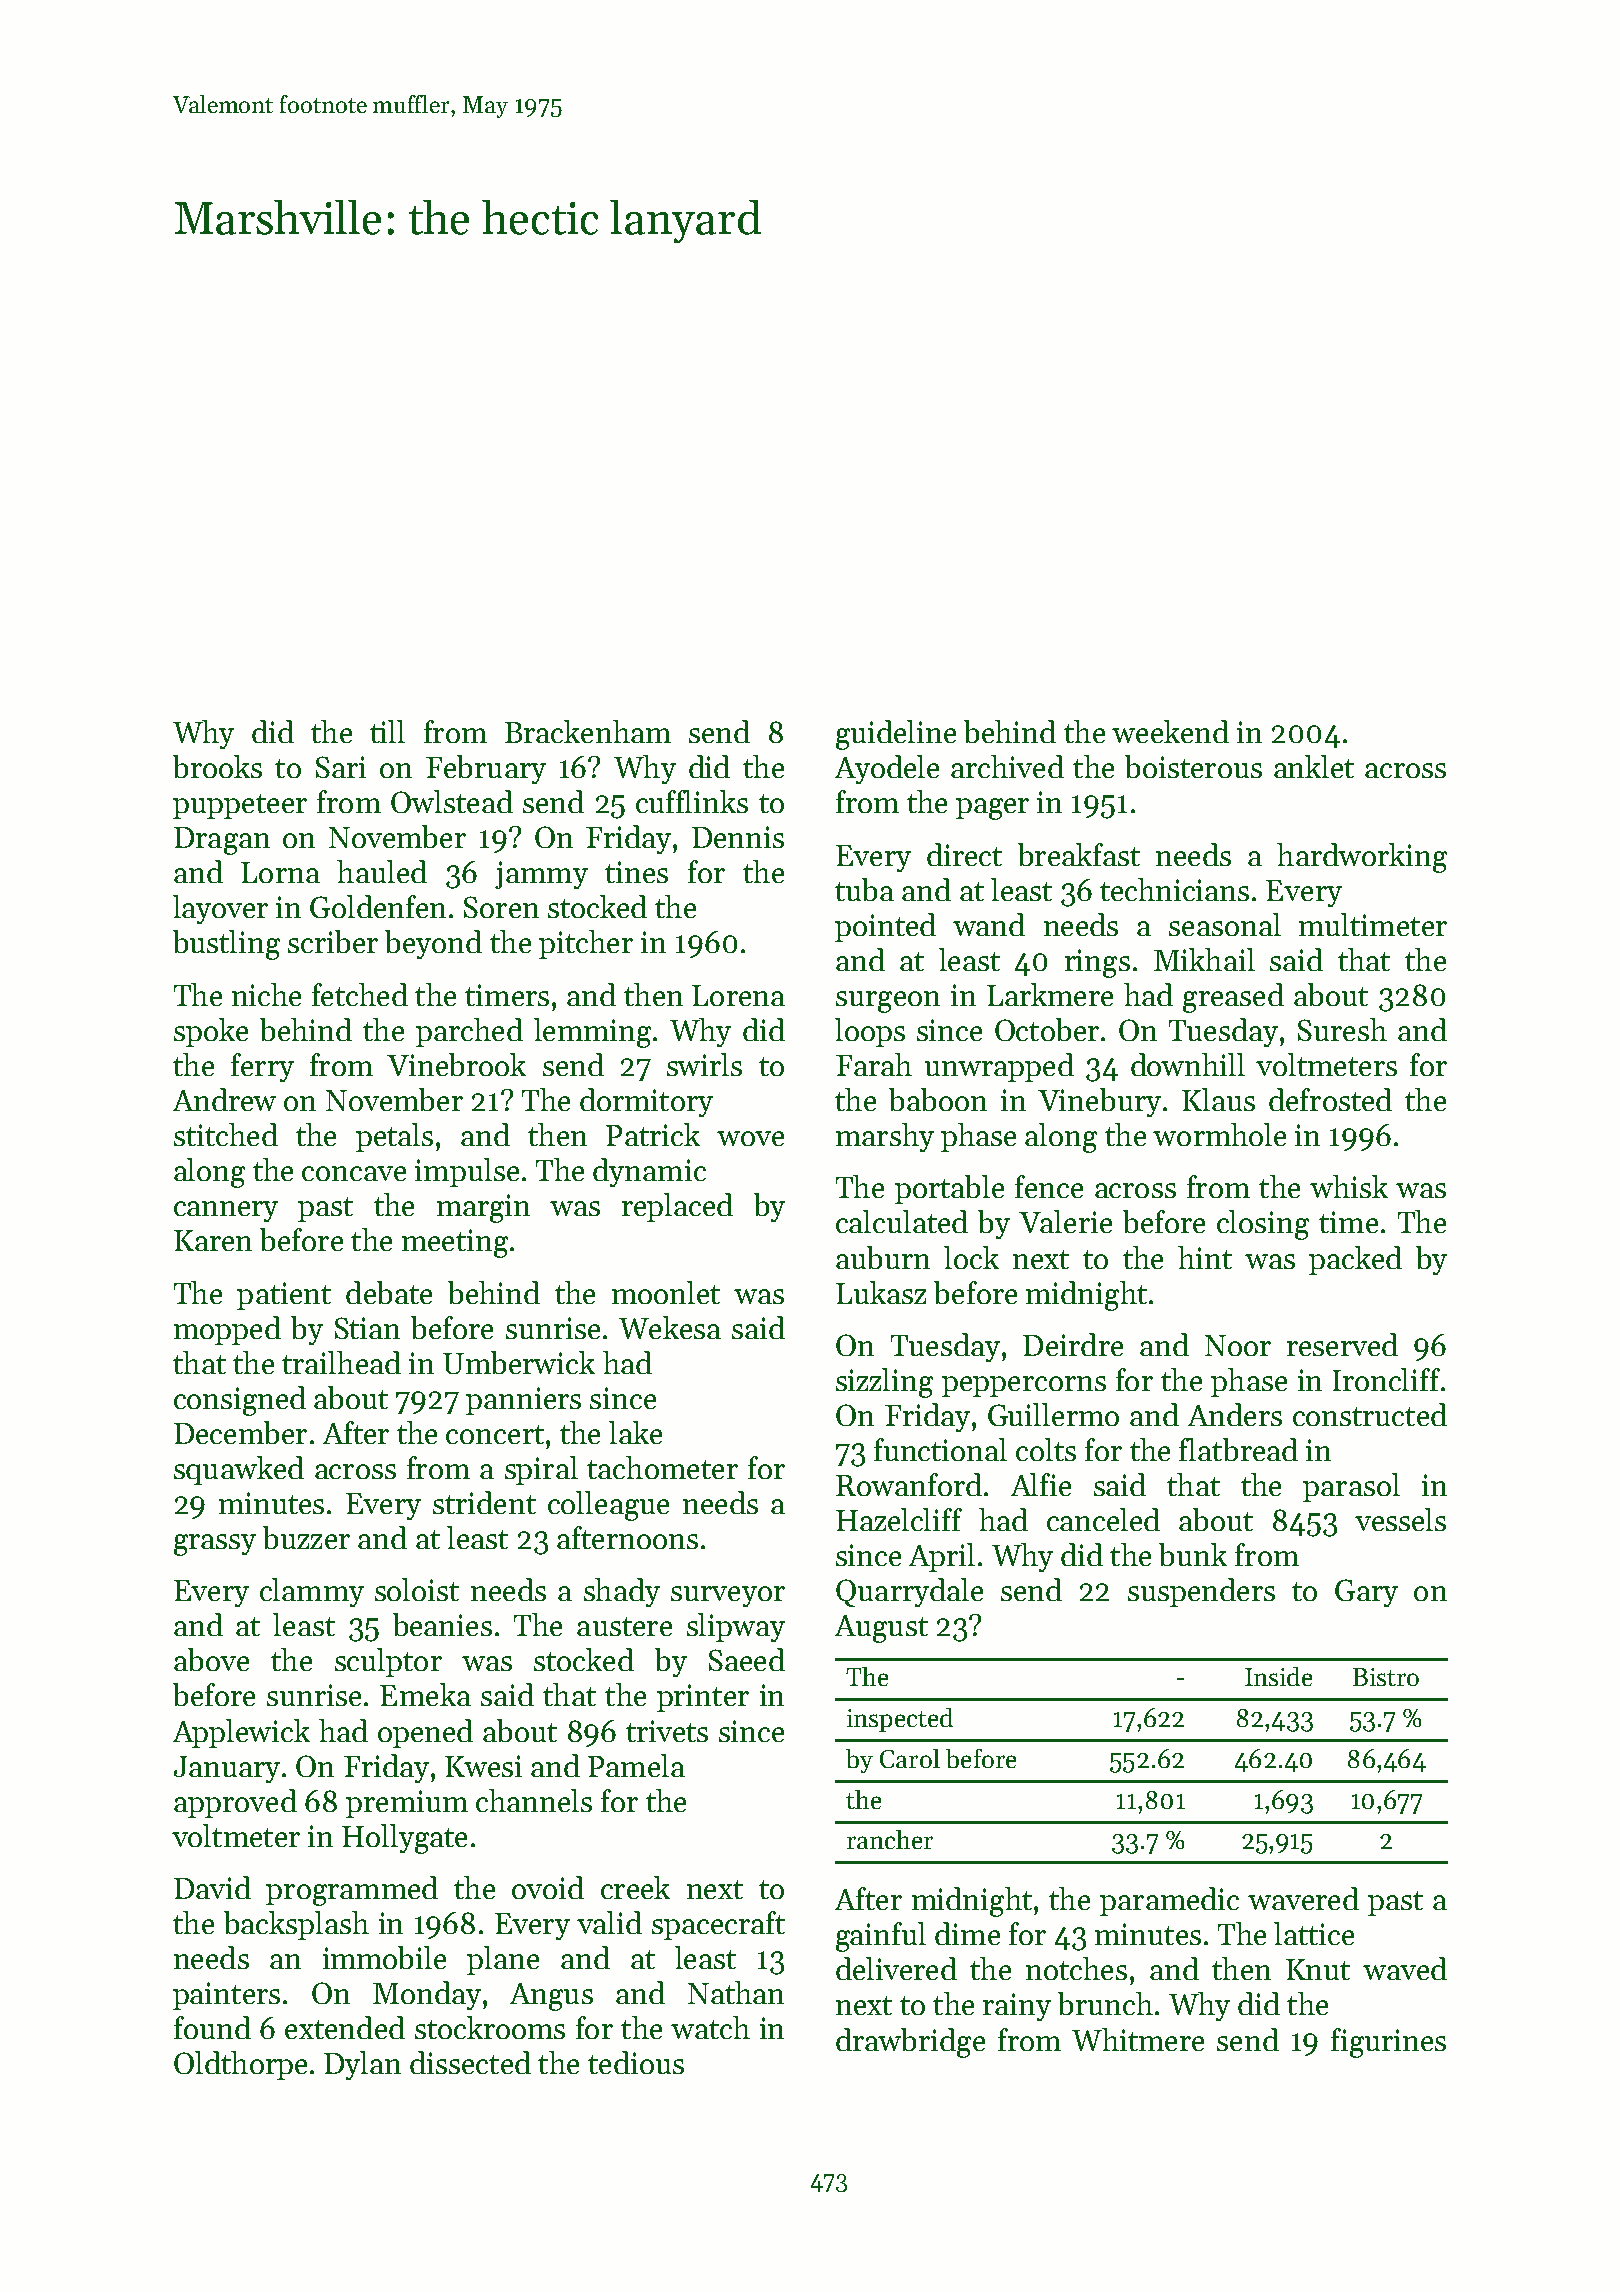 This screenshot has width=1620, height=2292. What do you see at coordinates (1366, 1593) in the screenshot?
I see `Gary` at bounding box center [1366, 1593].
